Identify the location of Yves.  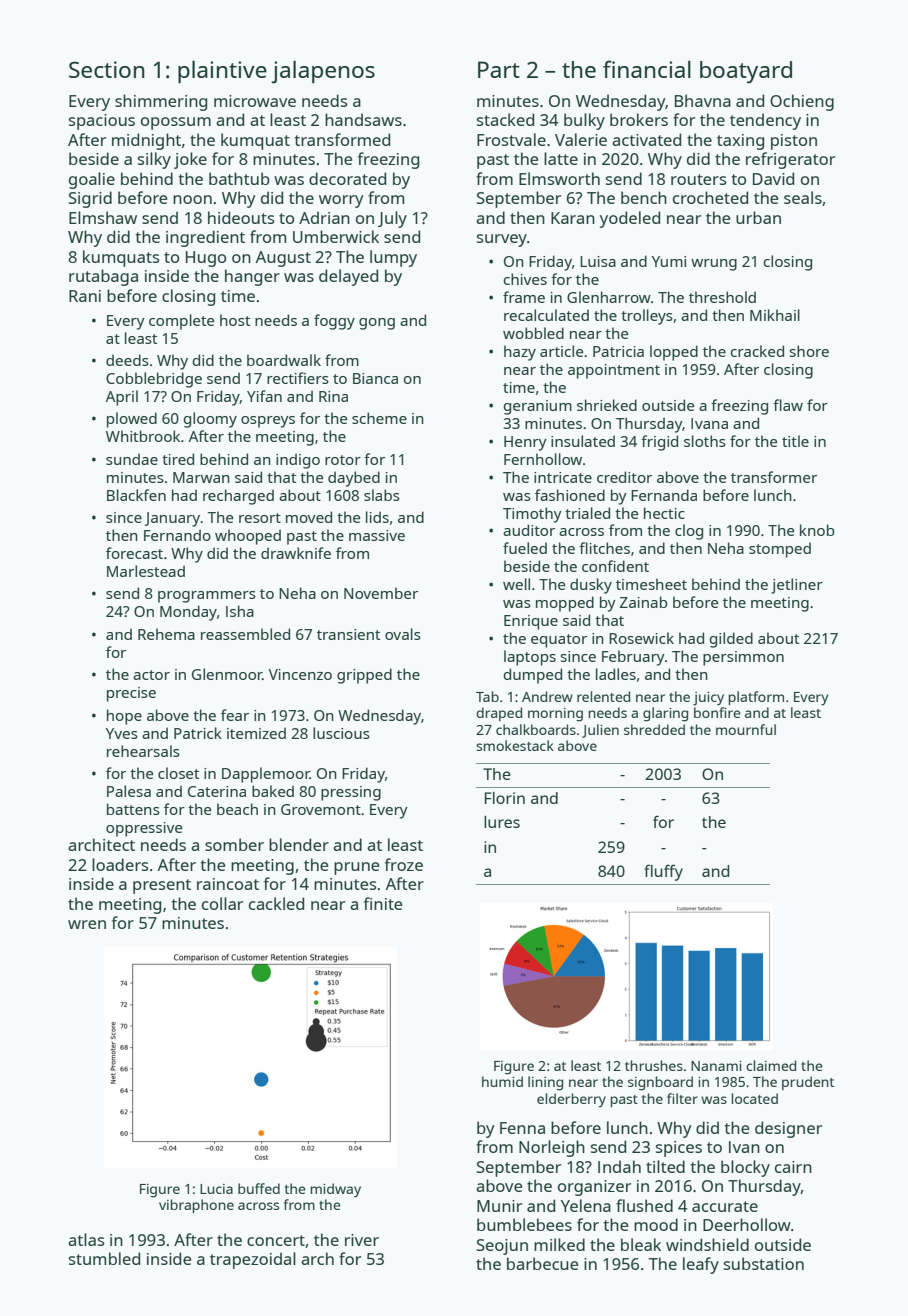
(122, 733).
